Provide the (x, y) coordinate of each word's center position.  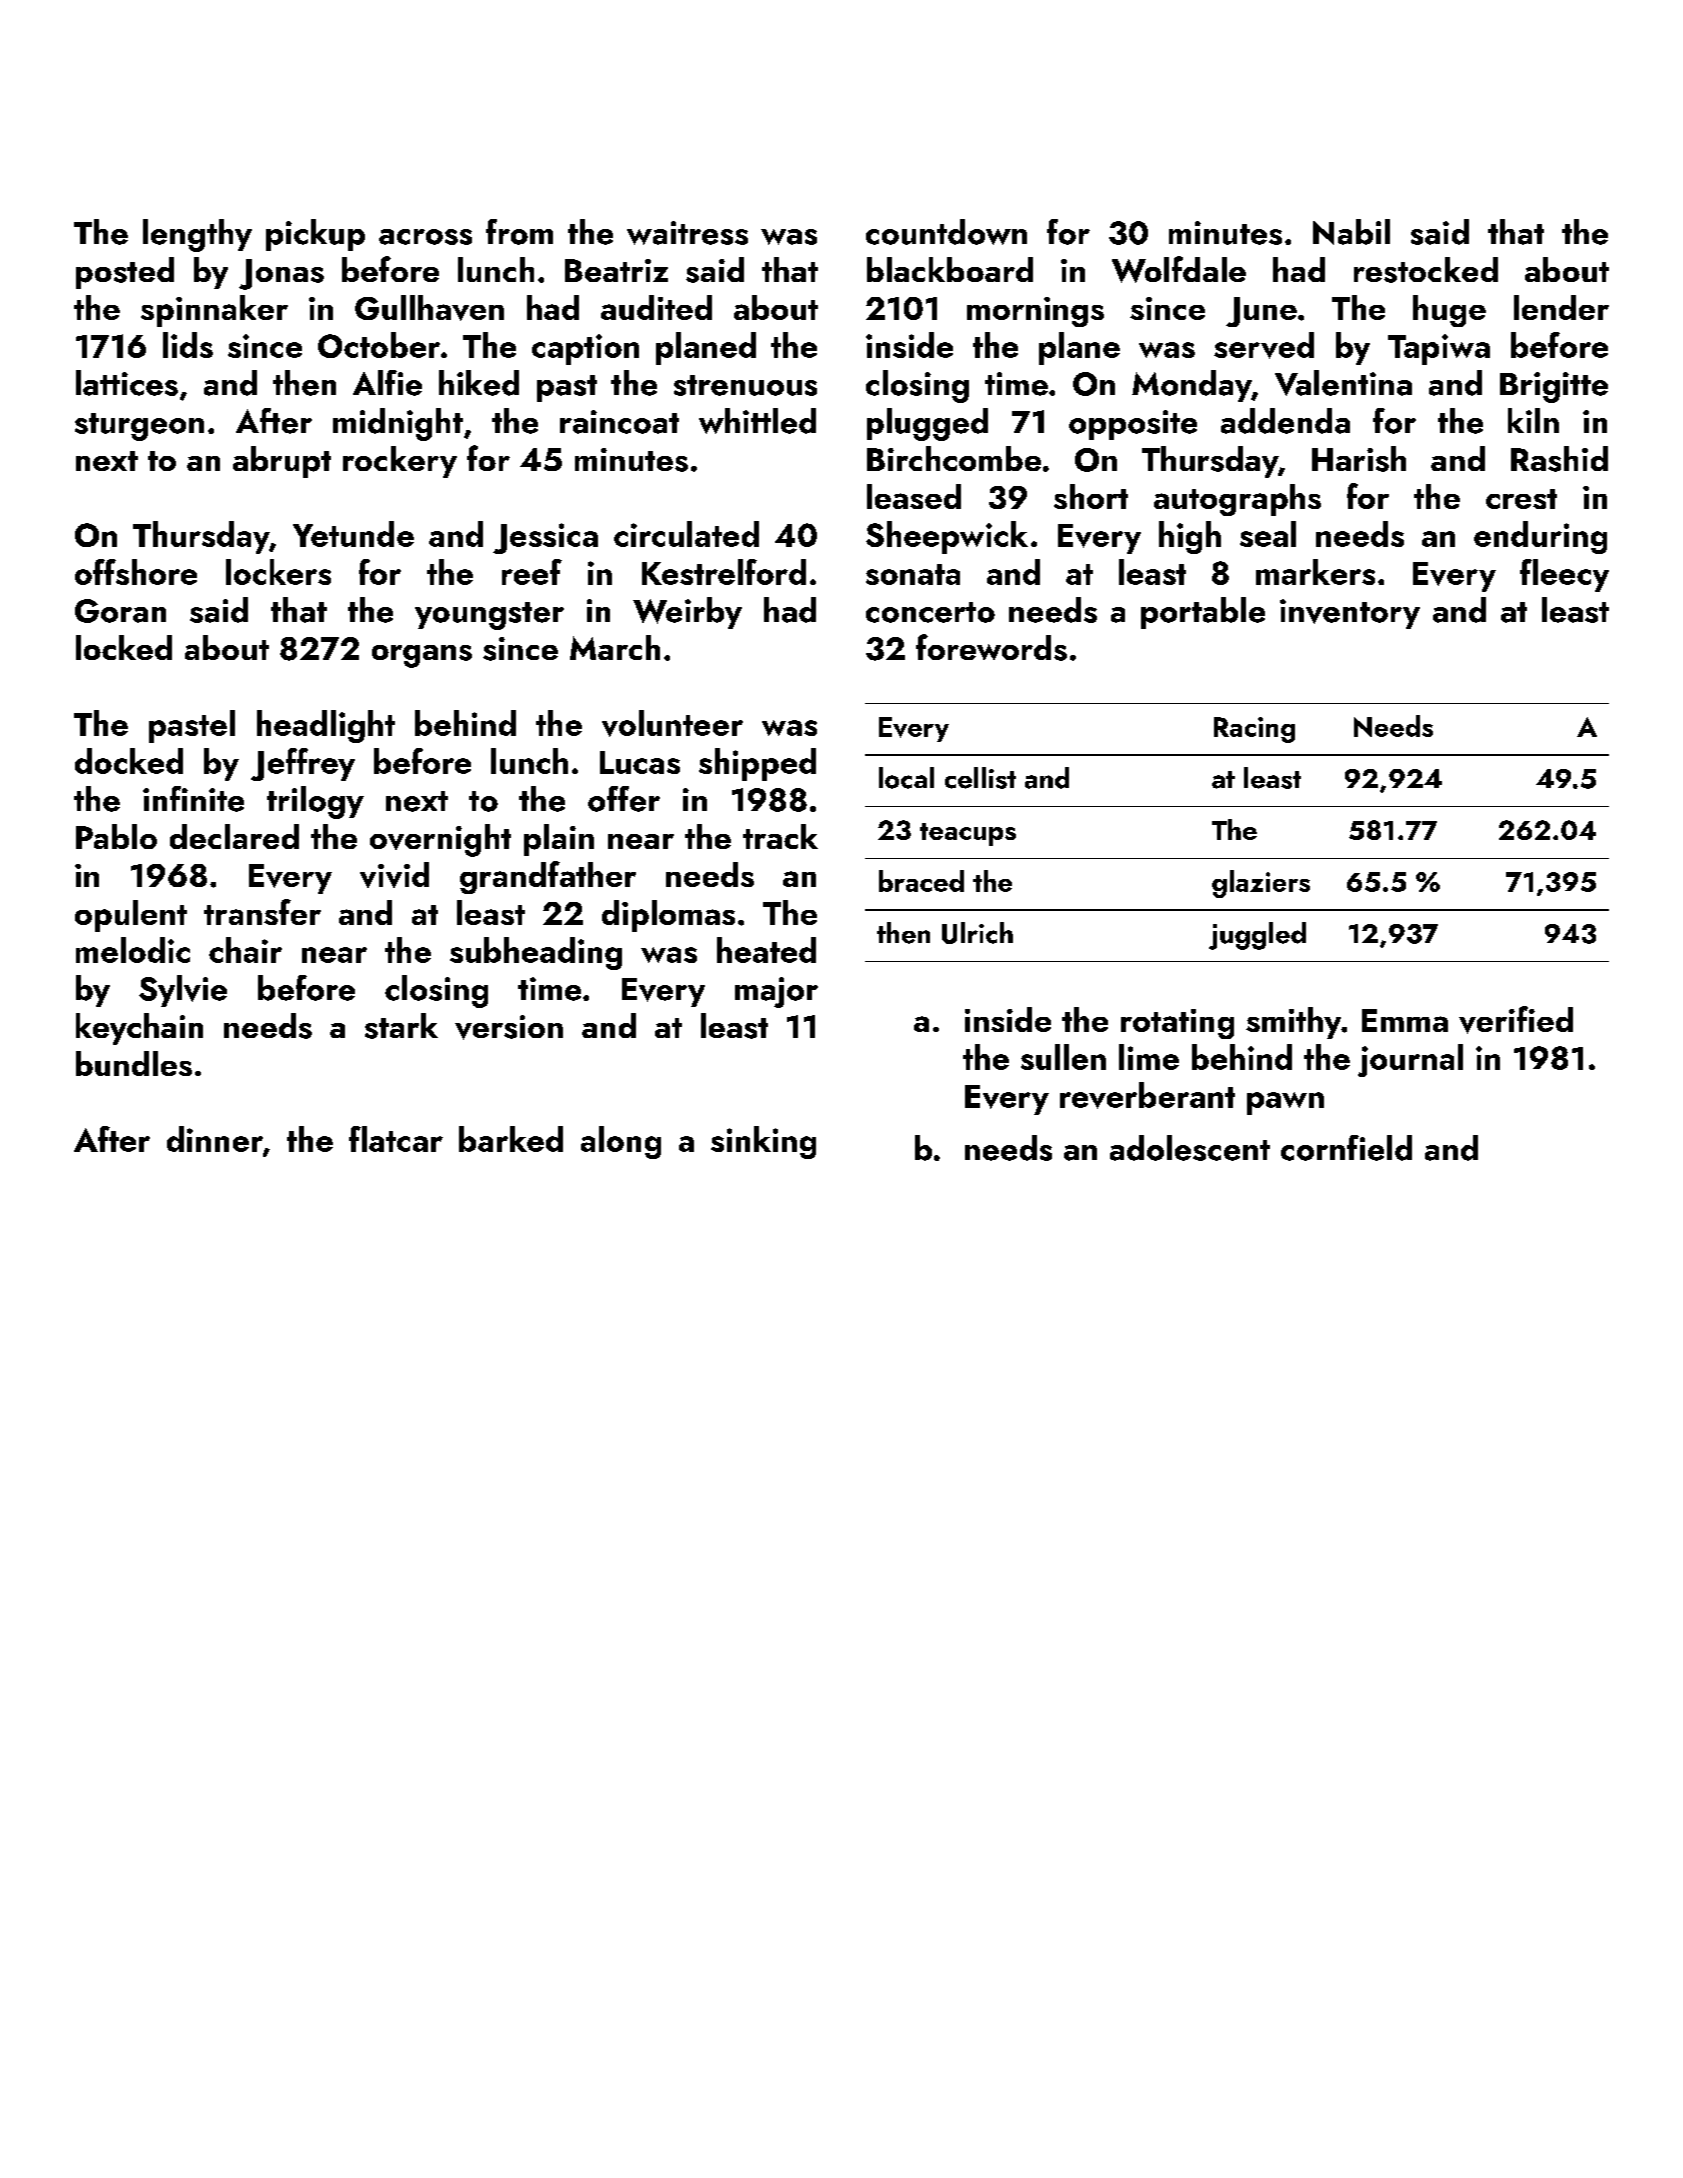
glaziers (1261, 884)
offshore (136, 572)
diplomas (668, 916)
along (621, 1142)
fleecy (1564, 575)
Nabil (1351, 232)
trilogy (315, 802)
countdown (946, 232)
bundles (134, 1063)
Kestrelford (724, 572)
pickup (315, 235)
